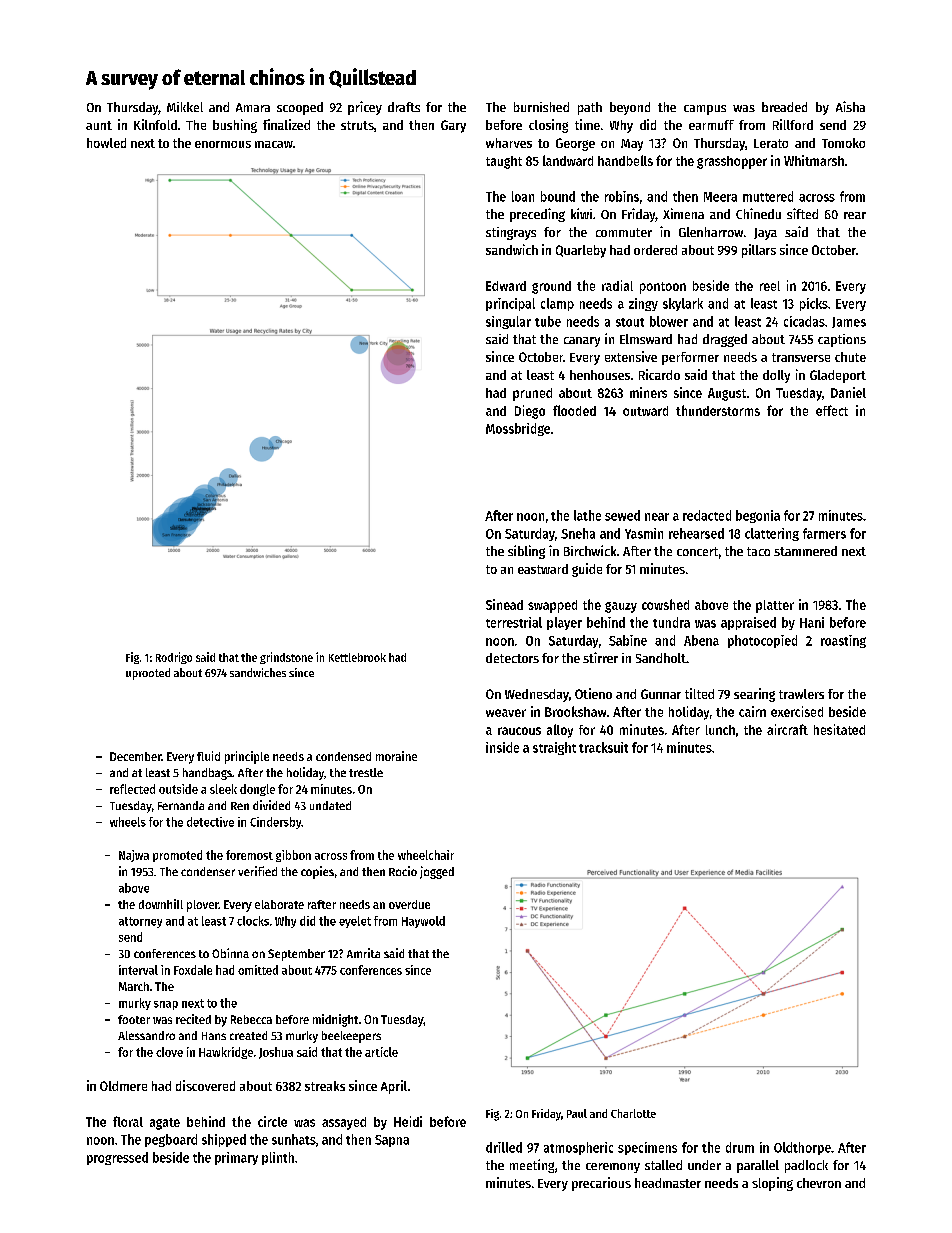  What do you see at coordinates (278, 1158) in the document?
I see `plinth` at bounding box center [278, 1158].
